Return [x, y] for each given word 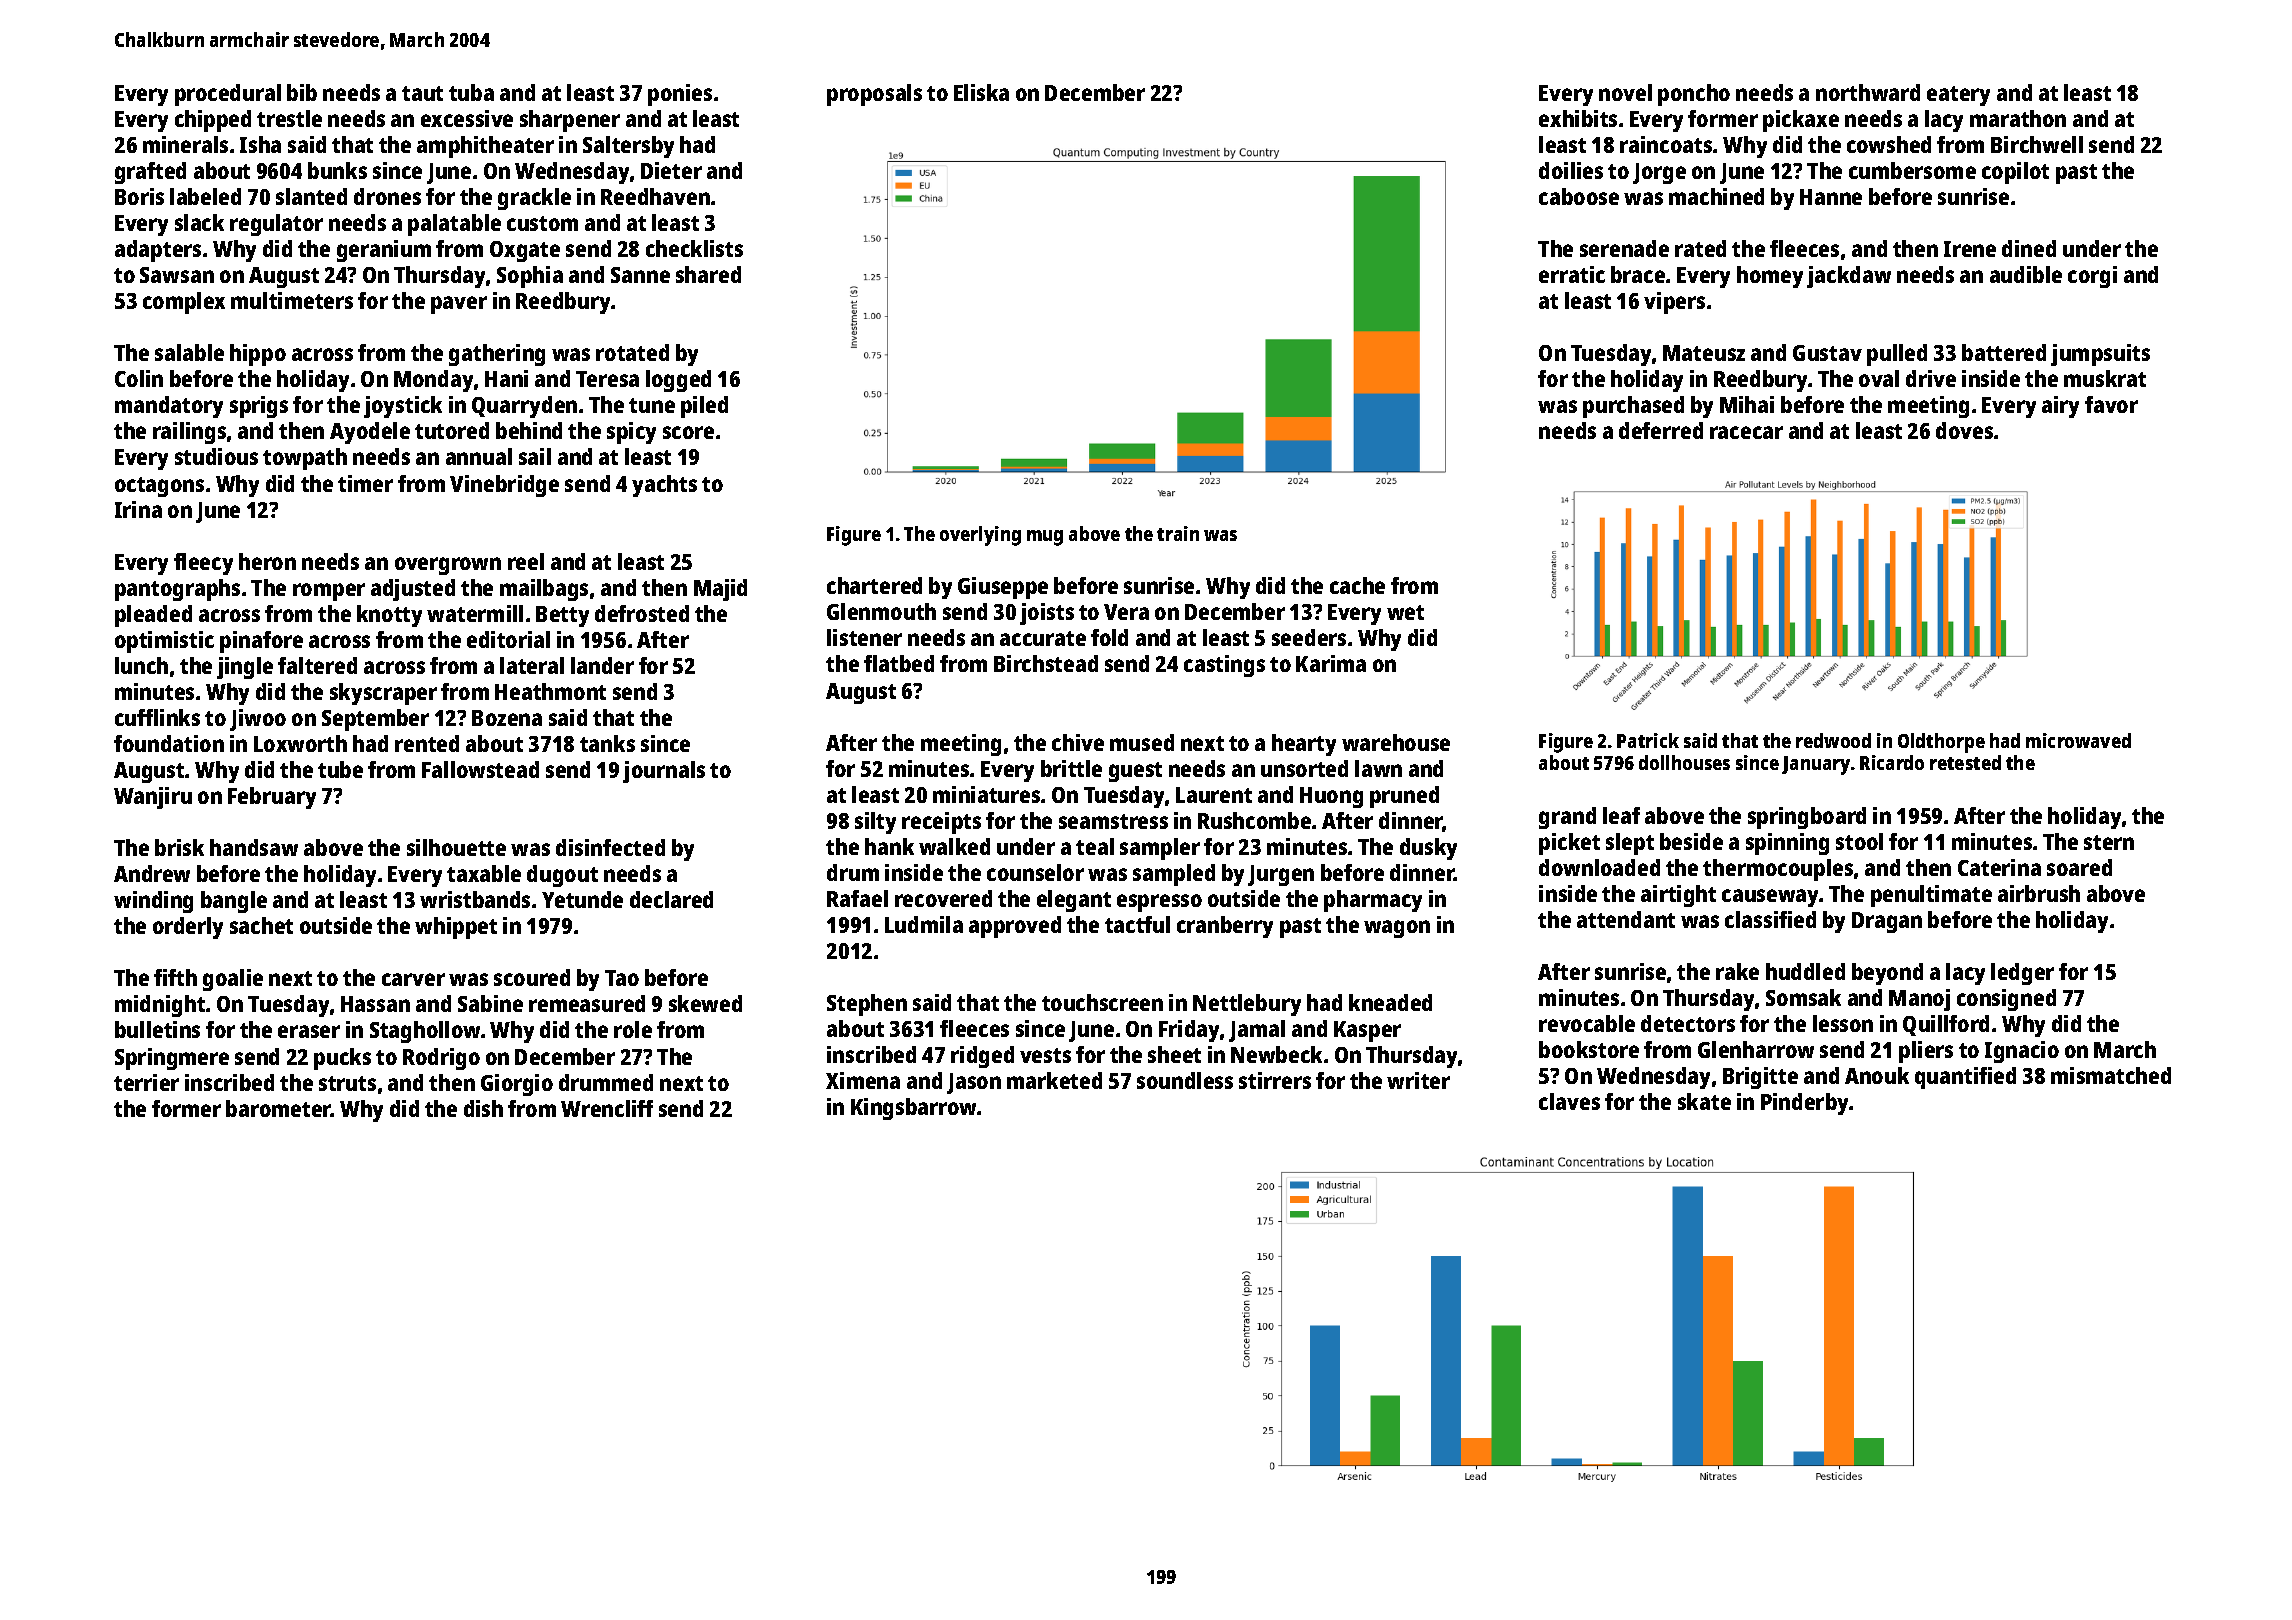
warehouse [1396, 742]
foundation [169, 743]
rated [1700, 248]
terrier [146, 1082]
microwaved [2078, 740]
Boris [139, 196]
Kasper [1367, 1031]
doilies [1571, 170]
